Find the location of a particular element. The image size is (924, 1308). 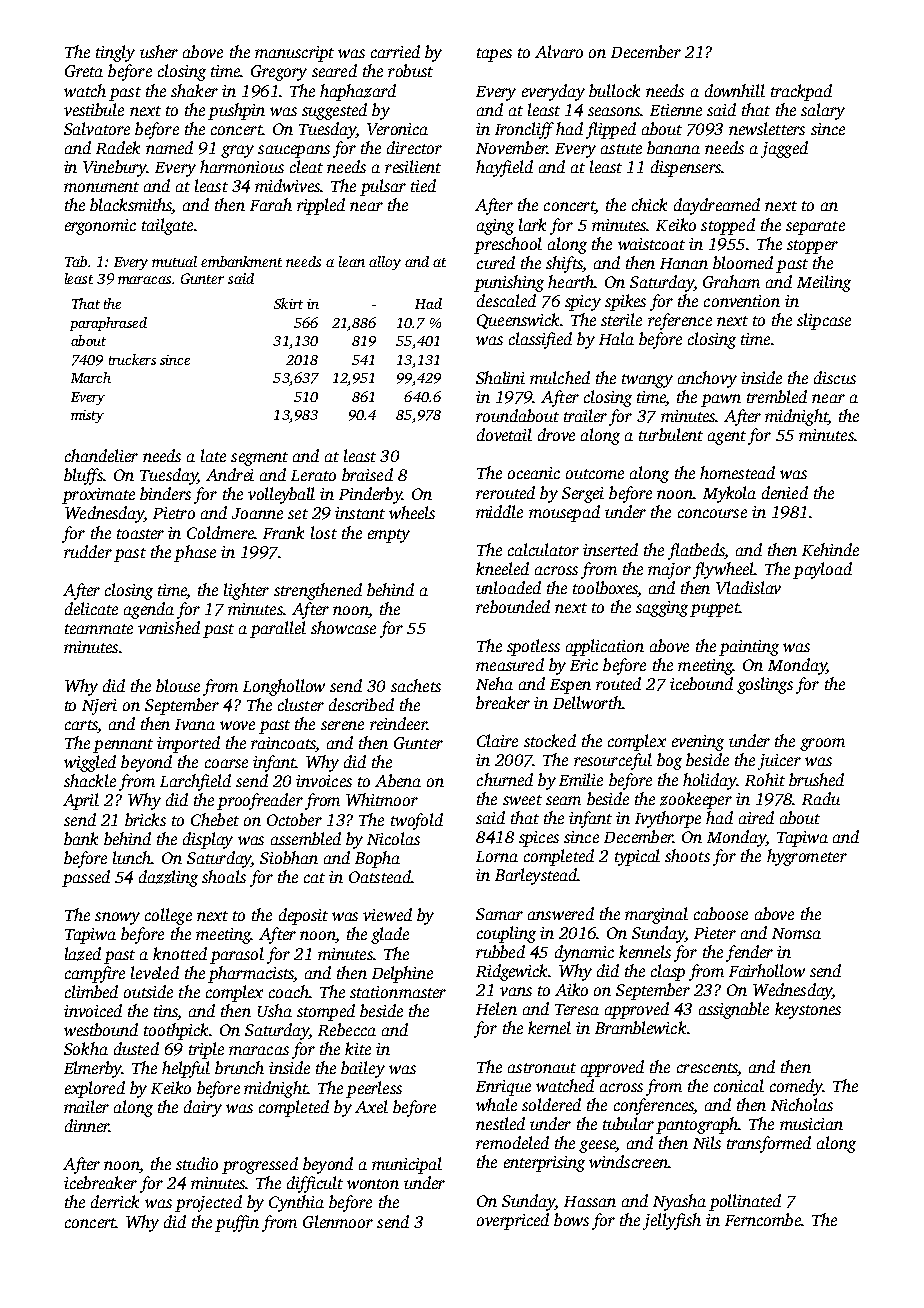

raincoats is located at coordinates (283, 744).
